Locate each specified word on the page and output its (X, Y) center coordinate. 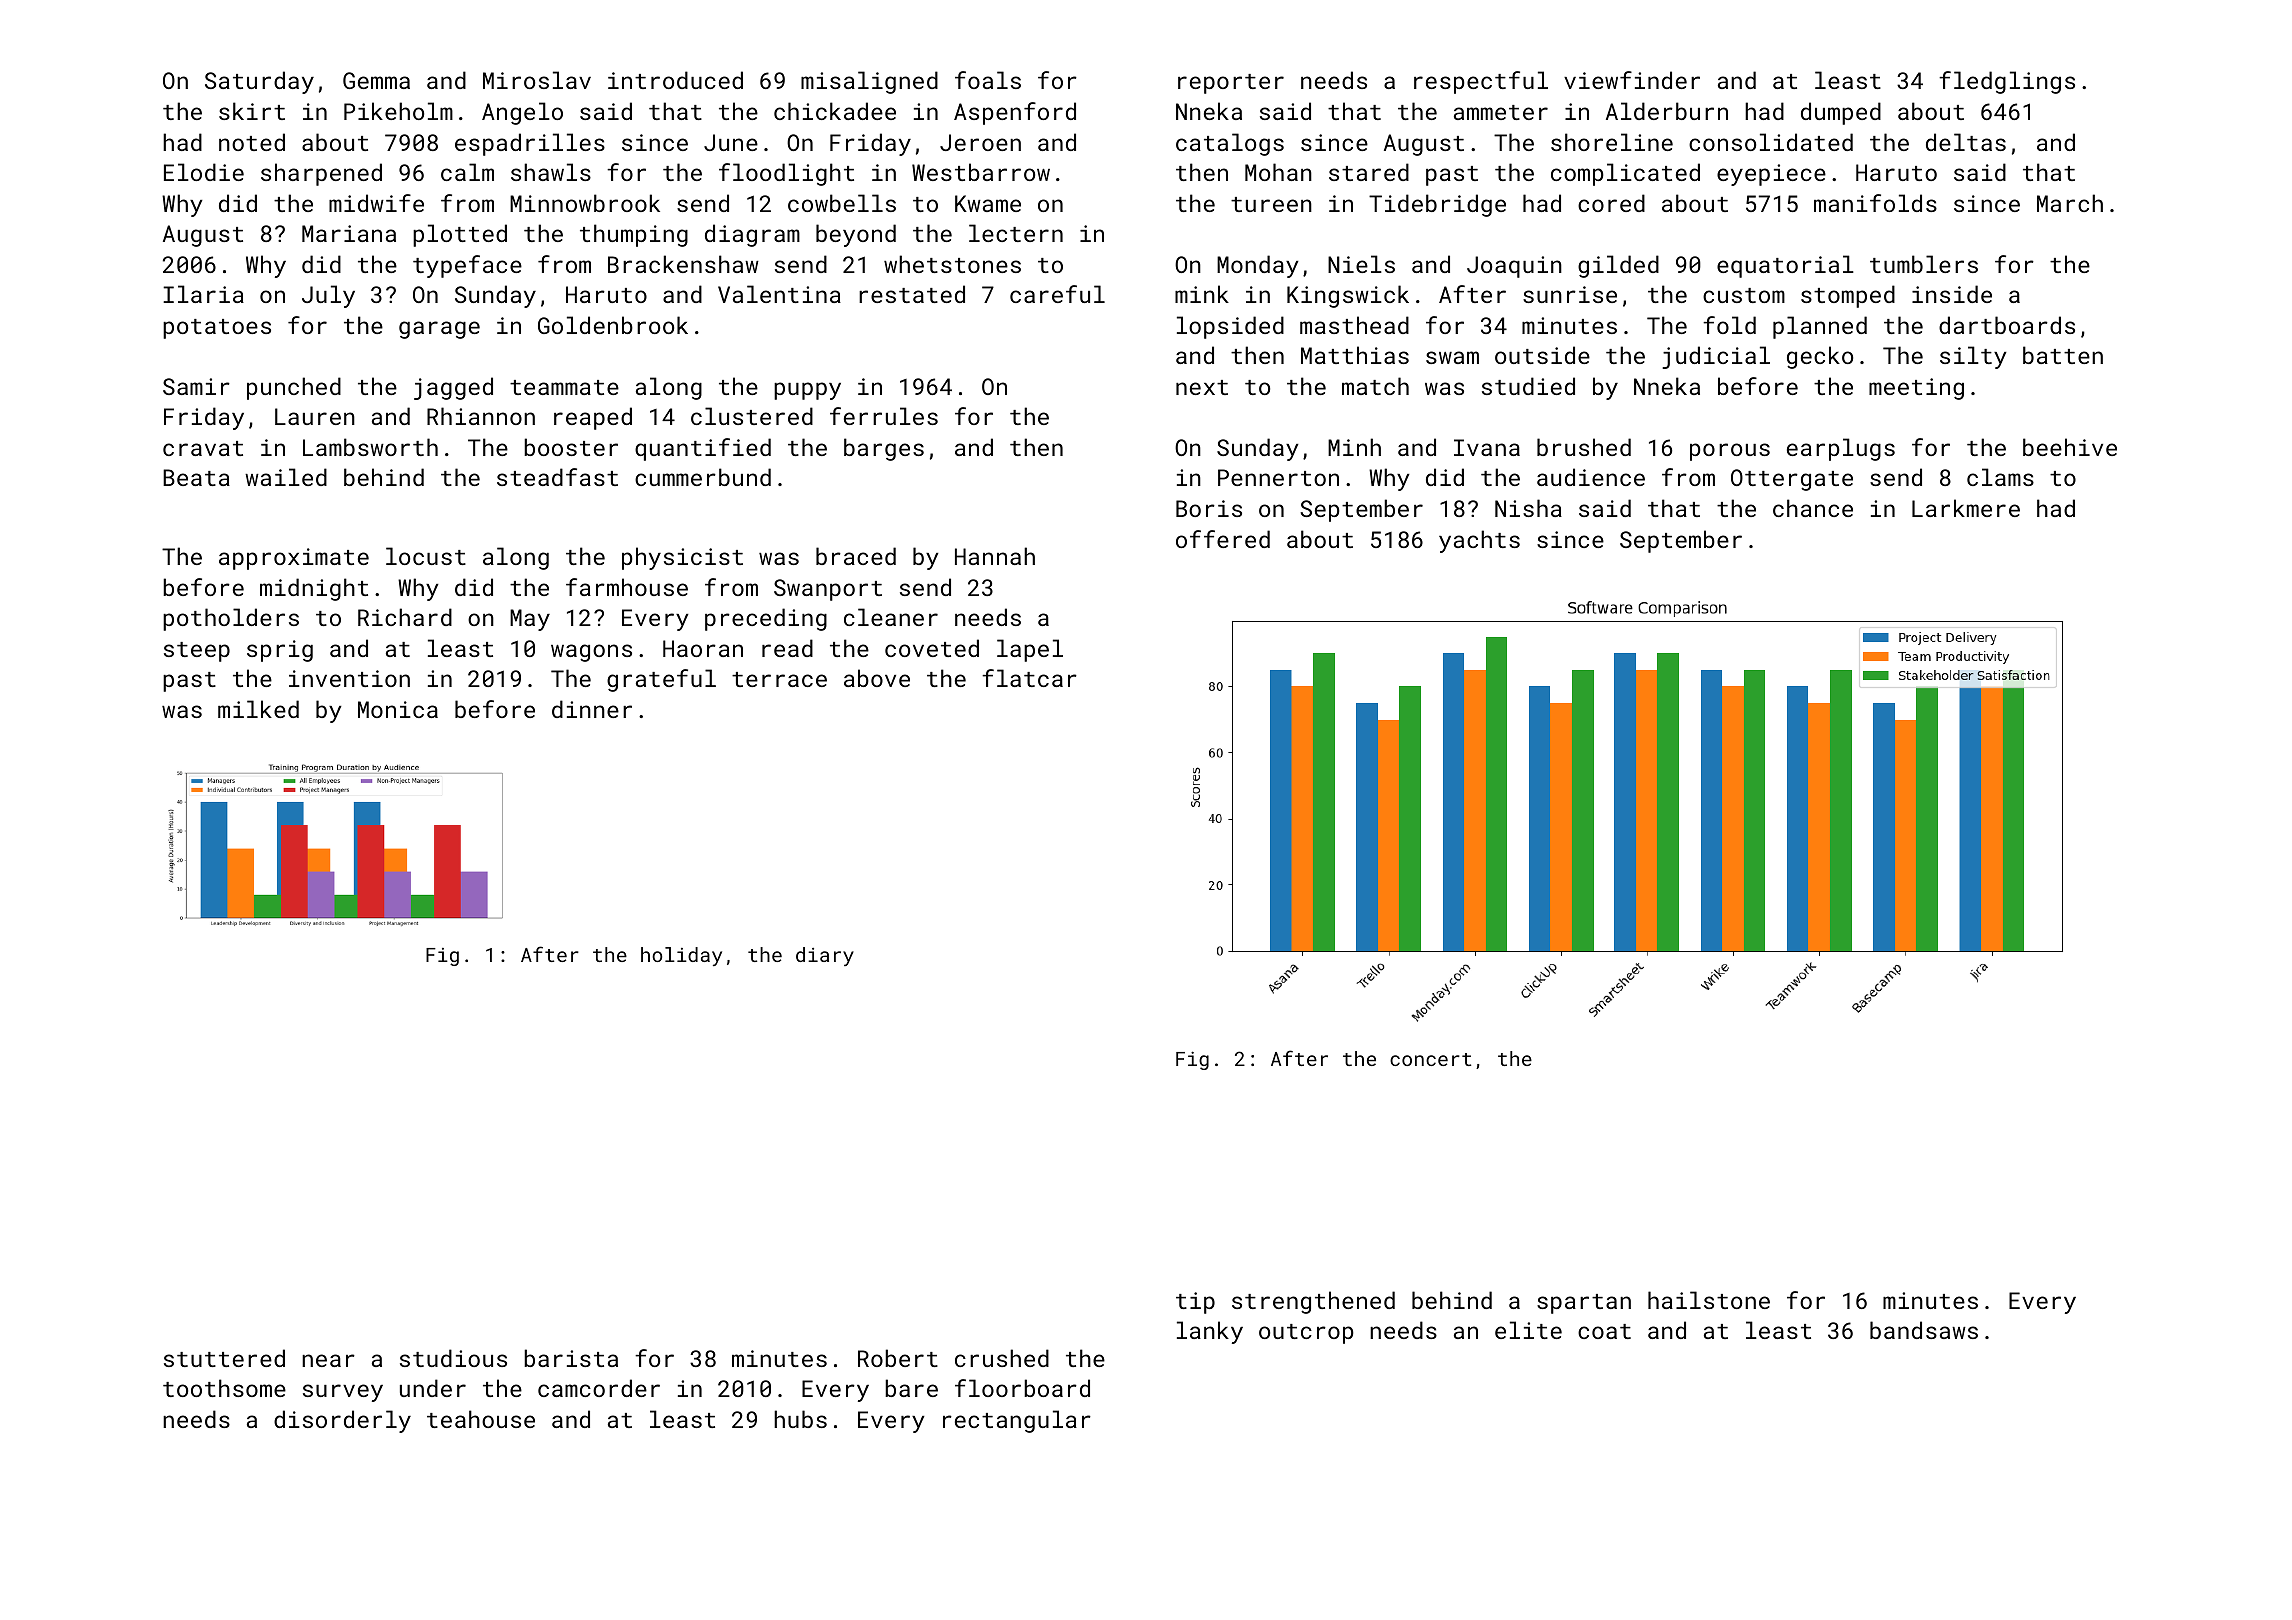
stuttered (224, 1358)
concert (1430, 1059)
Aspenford (1015, 113)
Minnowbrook (585, 203)
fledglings (2007, 82)
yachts (1479, 541)
